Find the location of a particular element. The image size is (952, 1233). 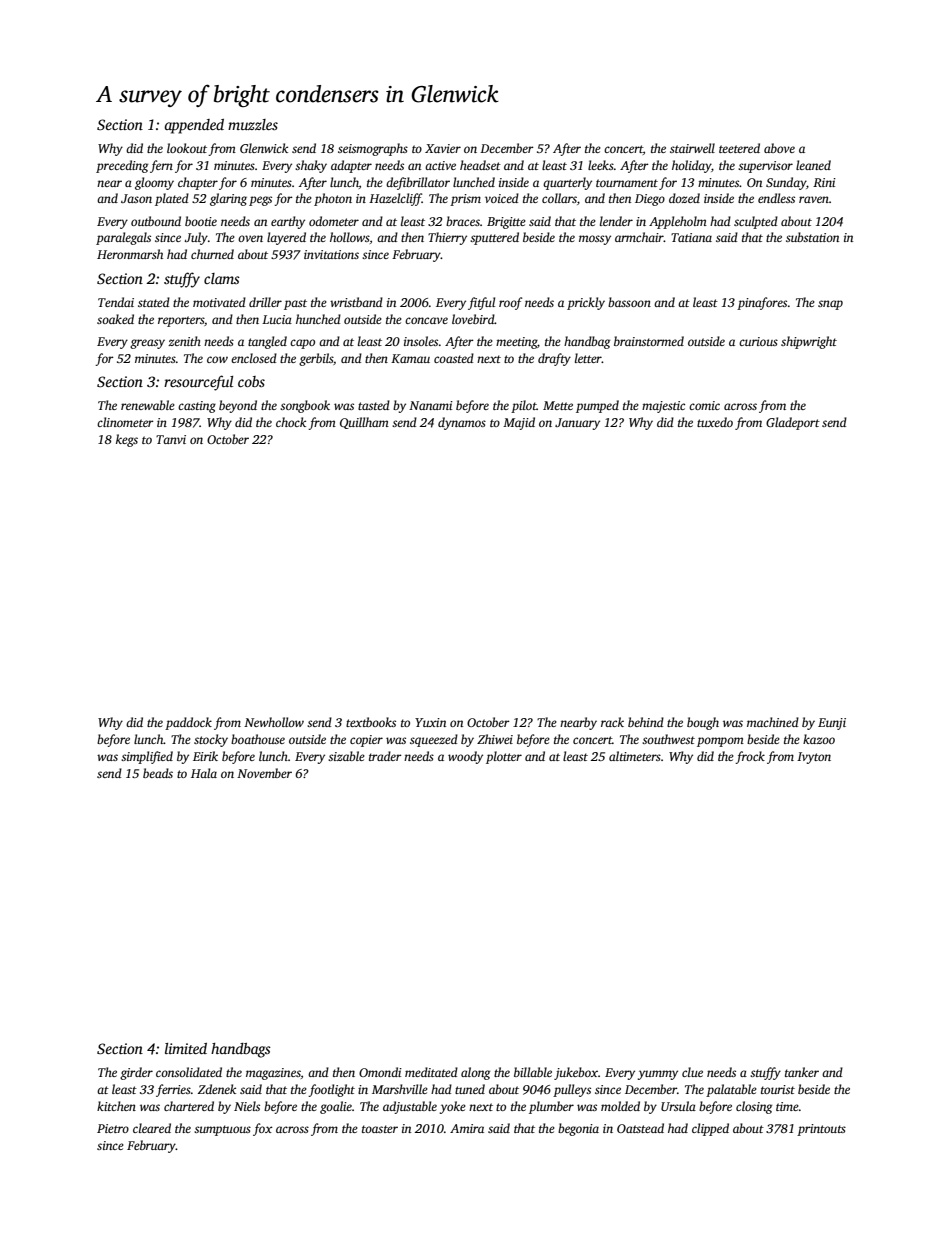

meditated is located at coordinates (431, 1072).
